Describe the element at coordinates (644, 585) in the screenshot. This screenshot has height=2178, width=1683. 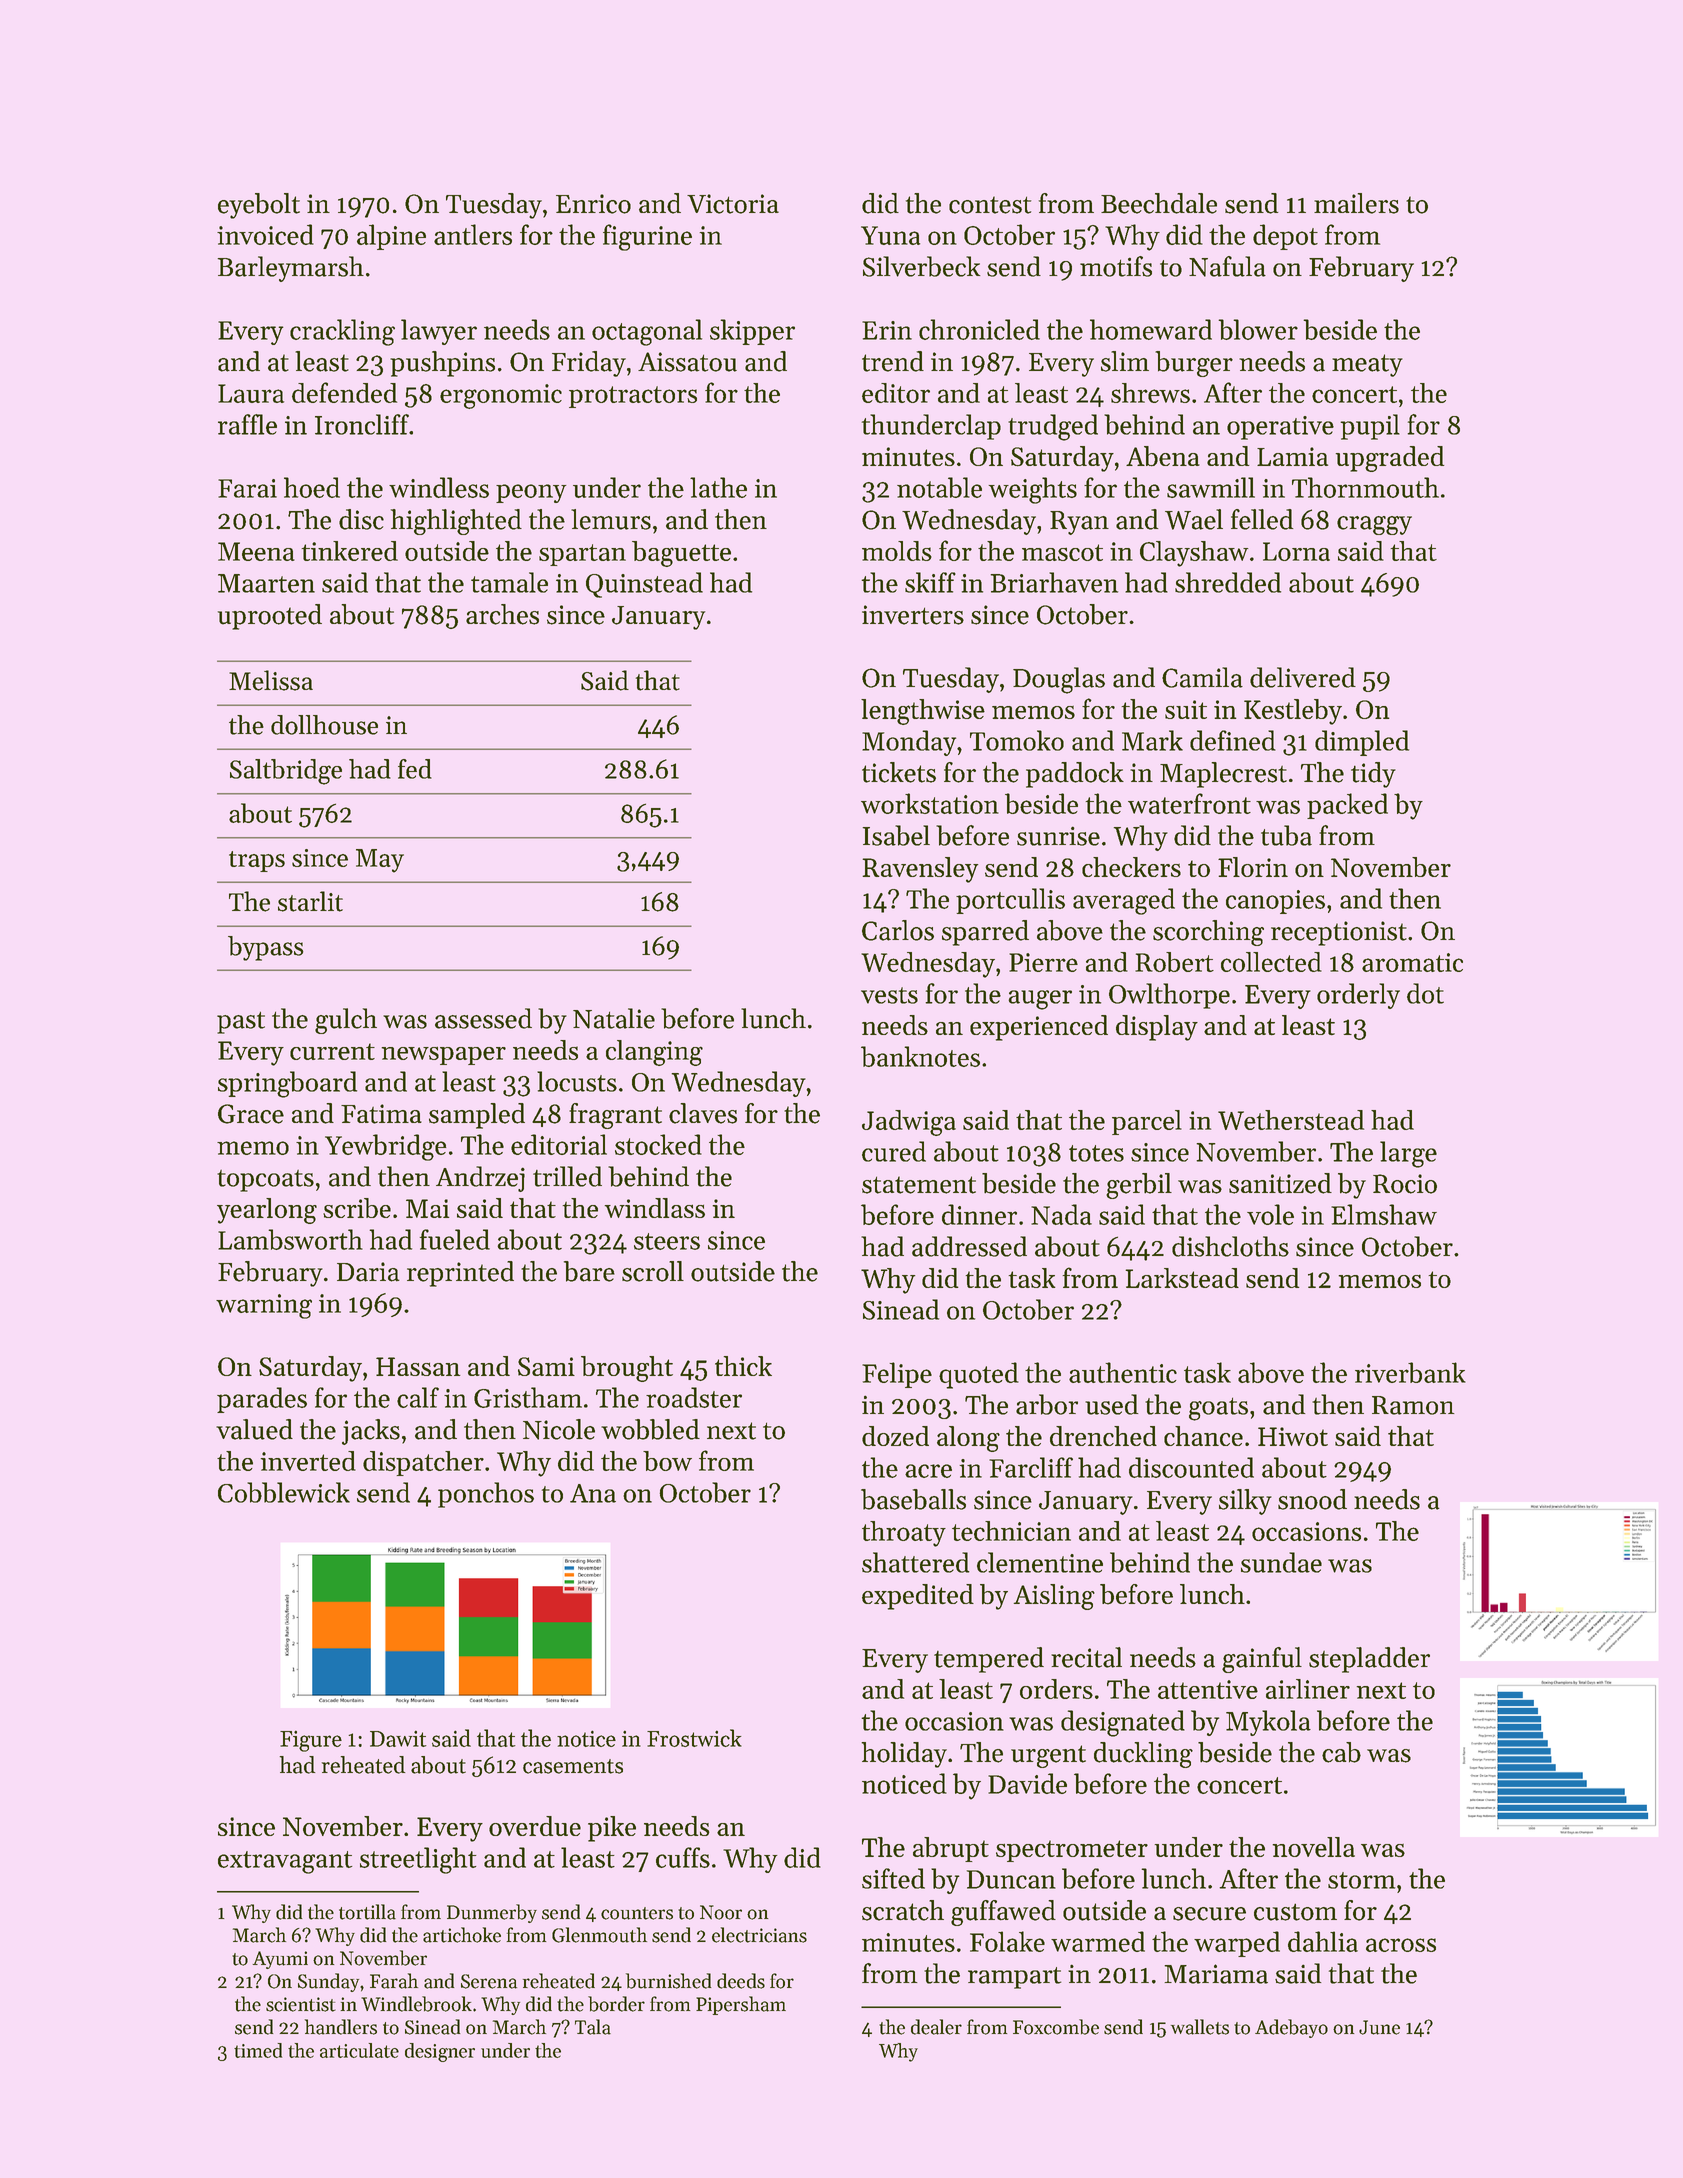
I see `Quinstead` at that location.
